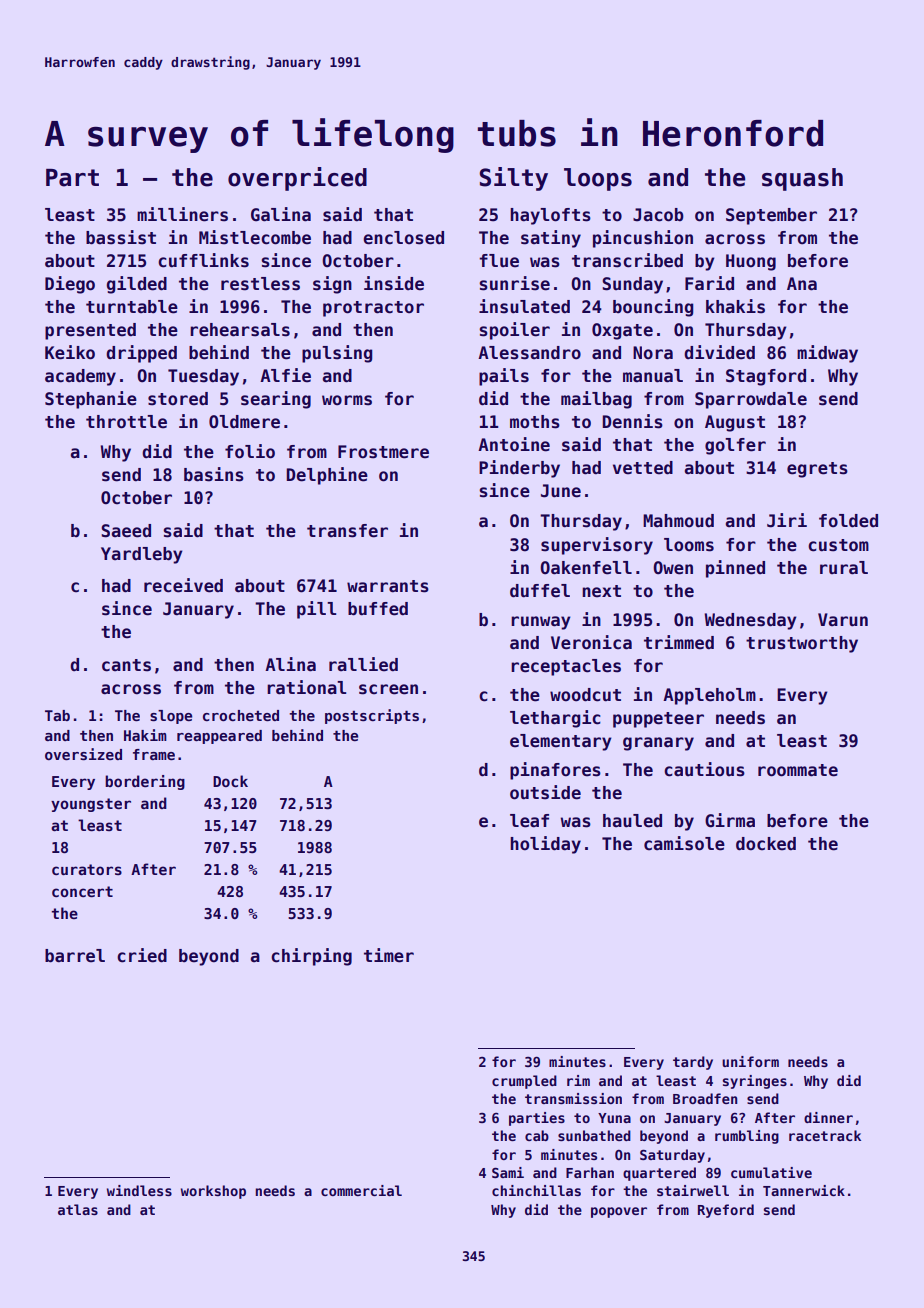  What do you see at coordinates (679, 642) in the screenshot?
I see `trimmed` at bounding box center [679, 642].
